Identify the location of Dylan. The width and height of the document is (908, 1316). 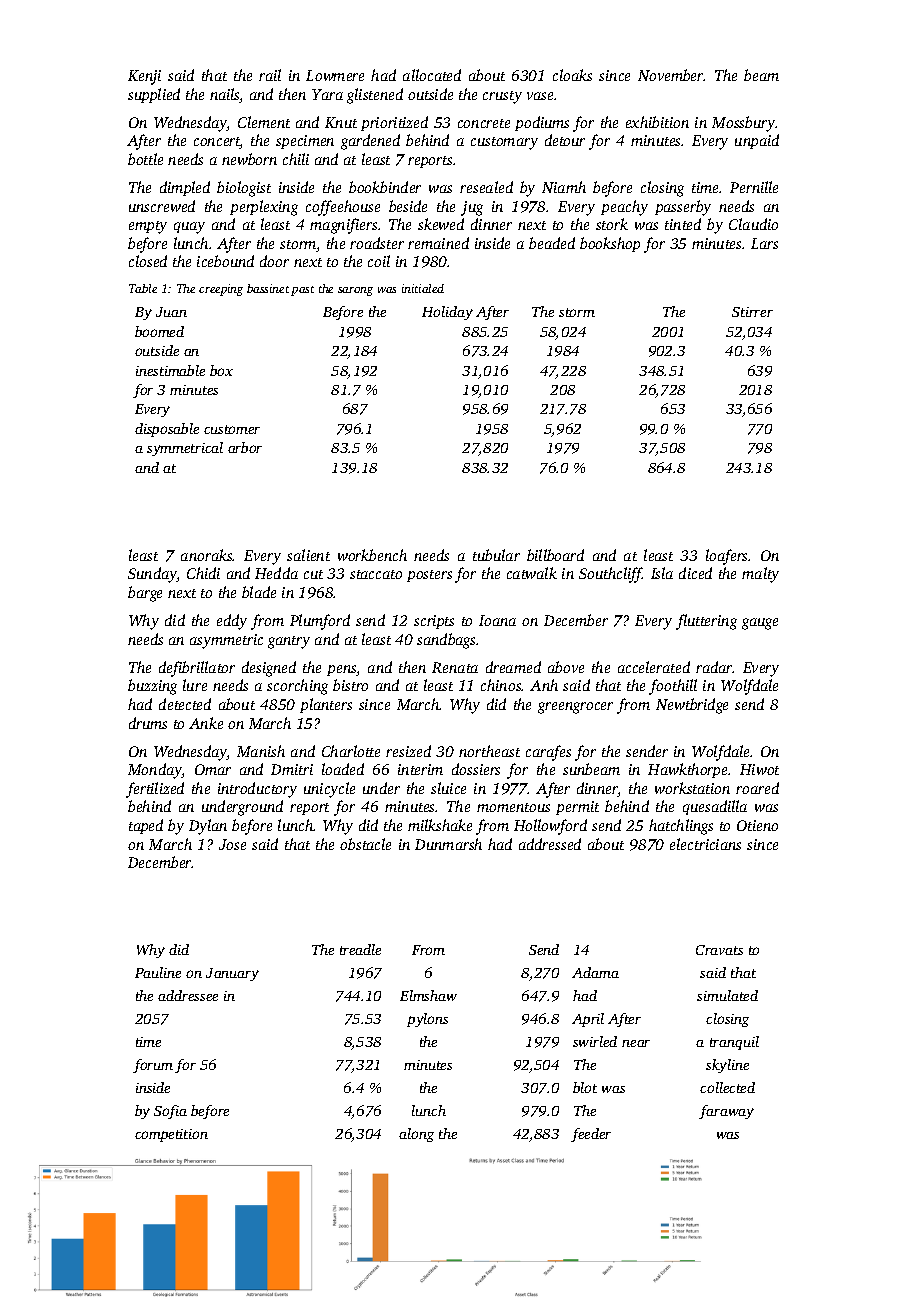
(208, 827).
